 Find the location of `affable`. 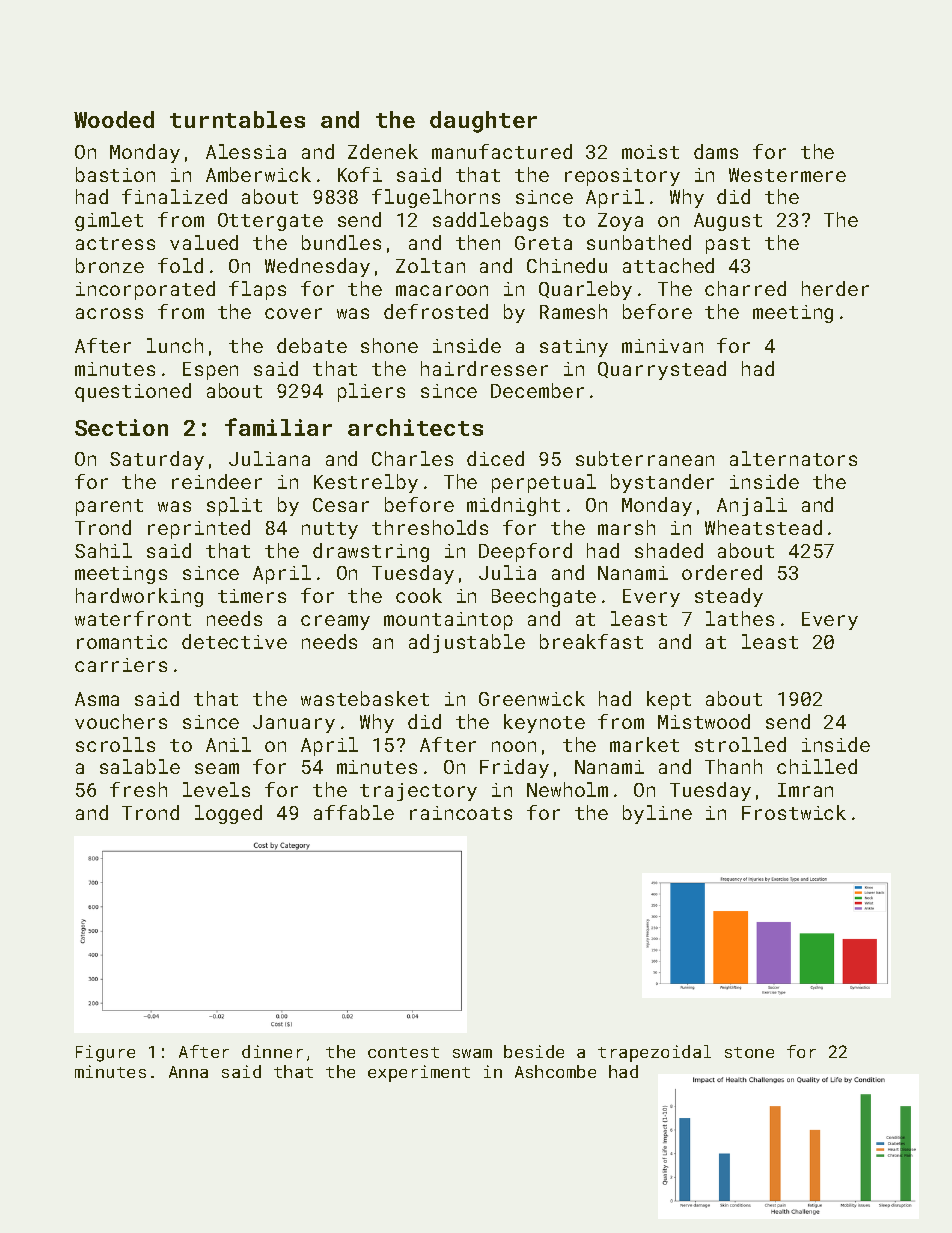

affable is located at coordinates (354, 812).
